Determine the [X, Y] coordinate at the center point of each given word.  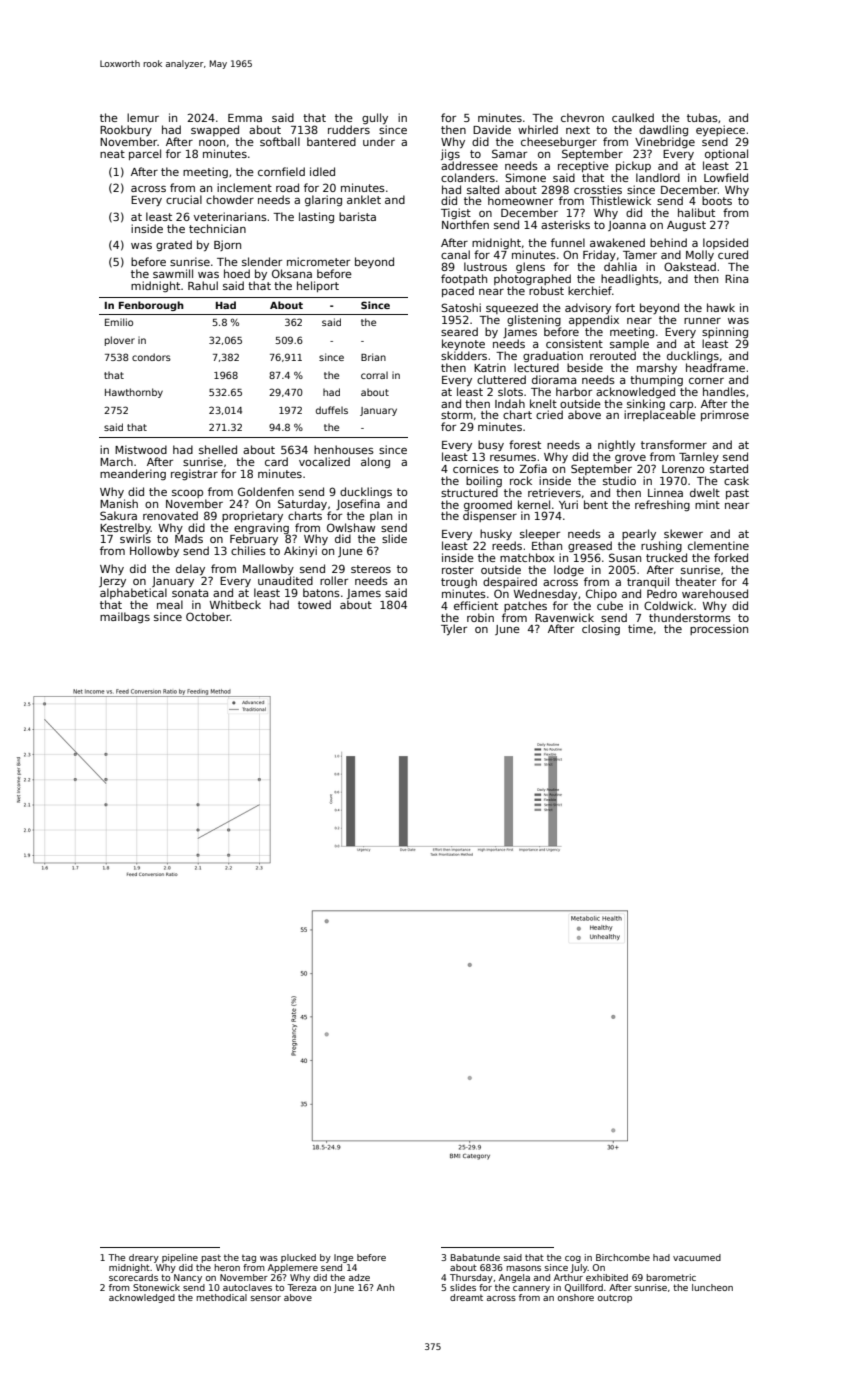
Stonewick [156, 1287]
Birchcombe [623, 1257]
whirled [538, 129]
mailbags [125, 617]
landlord [658, 177]
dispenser [490, 516]
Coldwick [668, 605]
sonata [190, 593]
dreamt [466, 1297]
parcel [145, 154]
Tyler [454, 629]
